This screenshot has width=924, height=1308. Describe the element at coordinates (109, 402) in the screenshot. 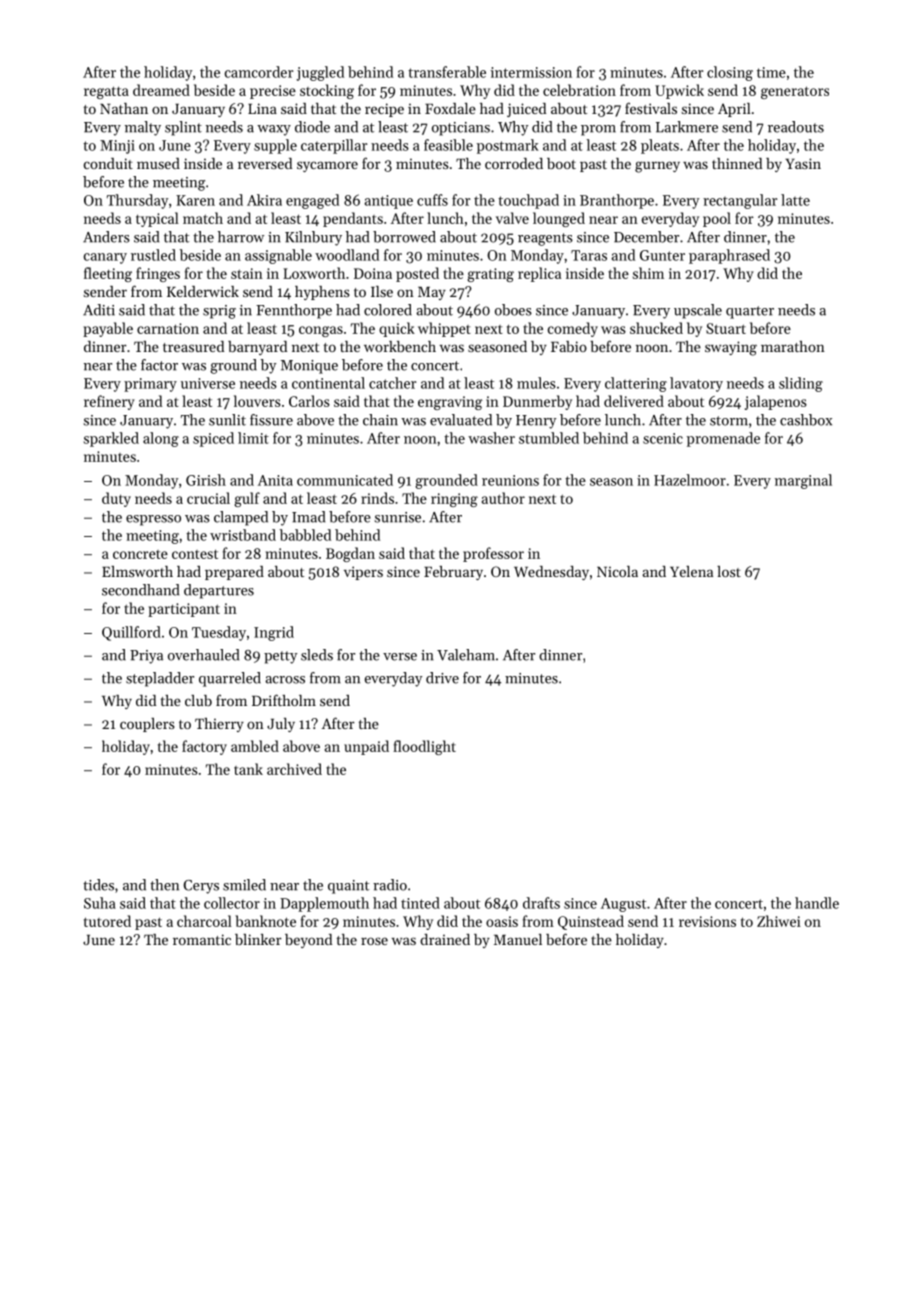

I see `refinery` at that location.
